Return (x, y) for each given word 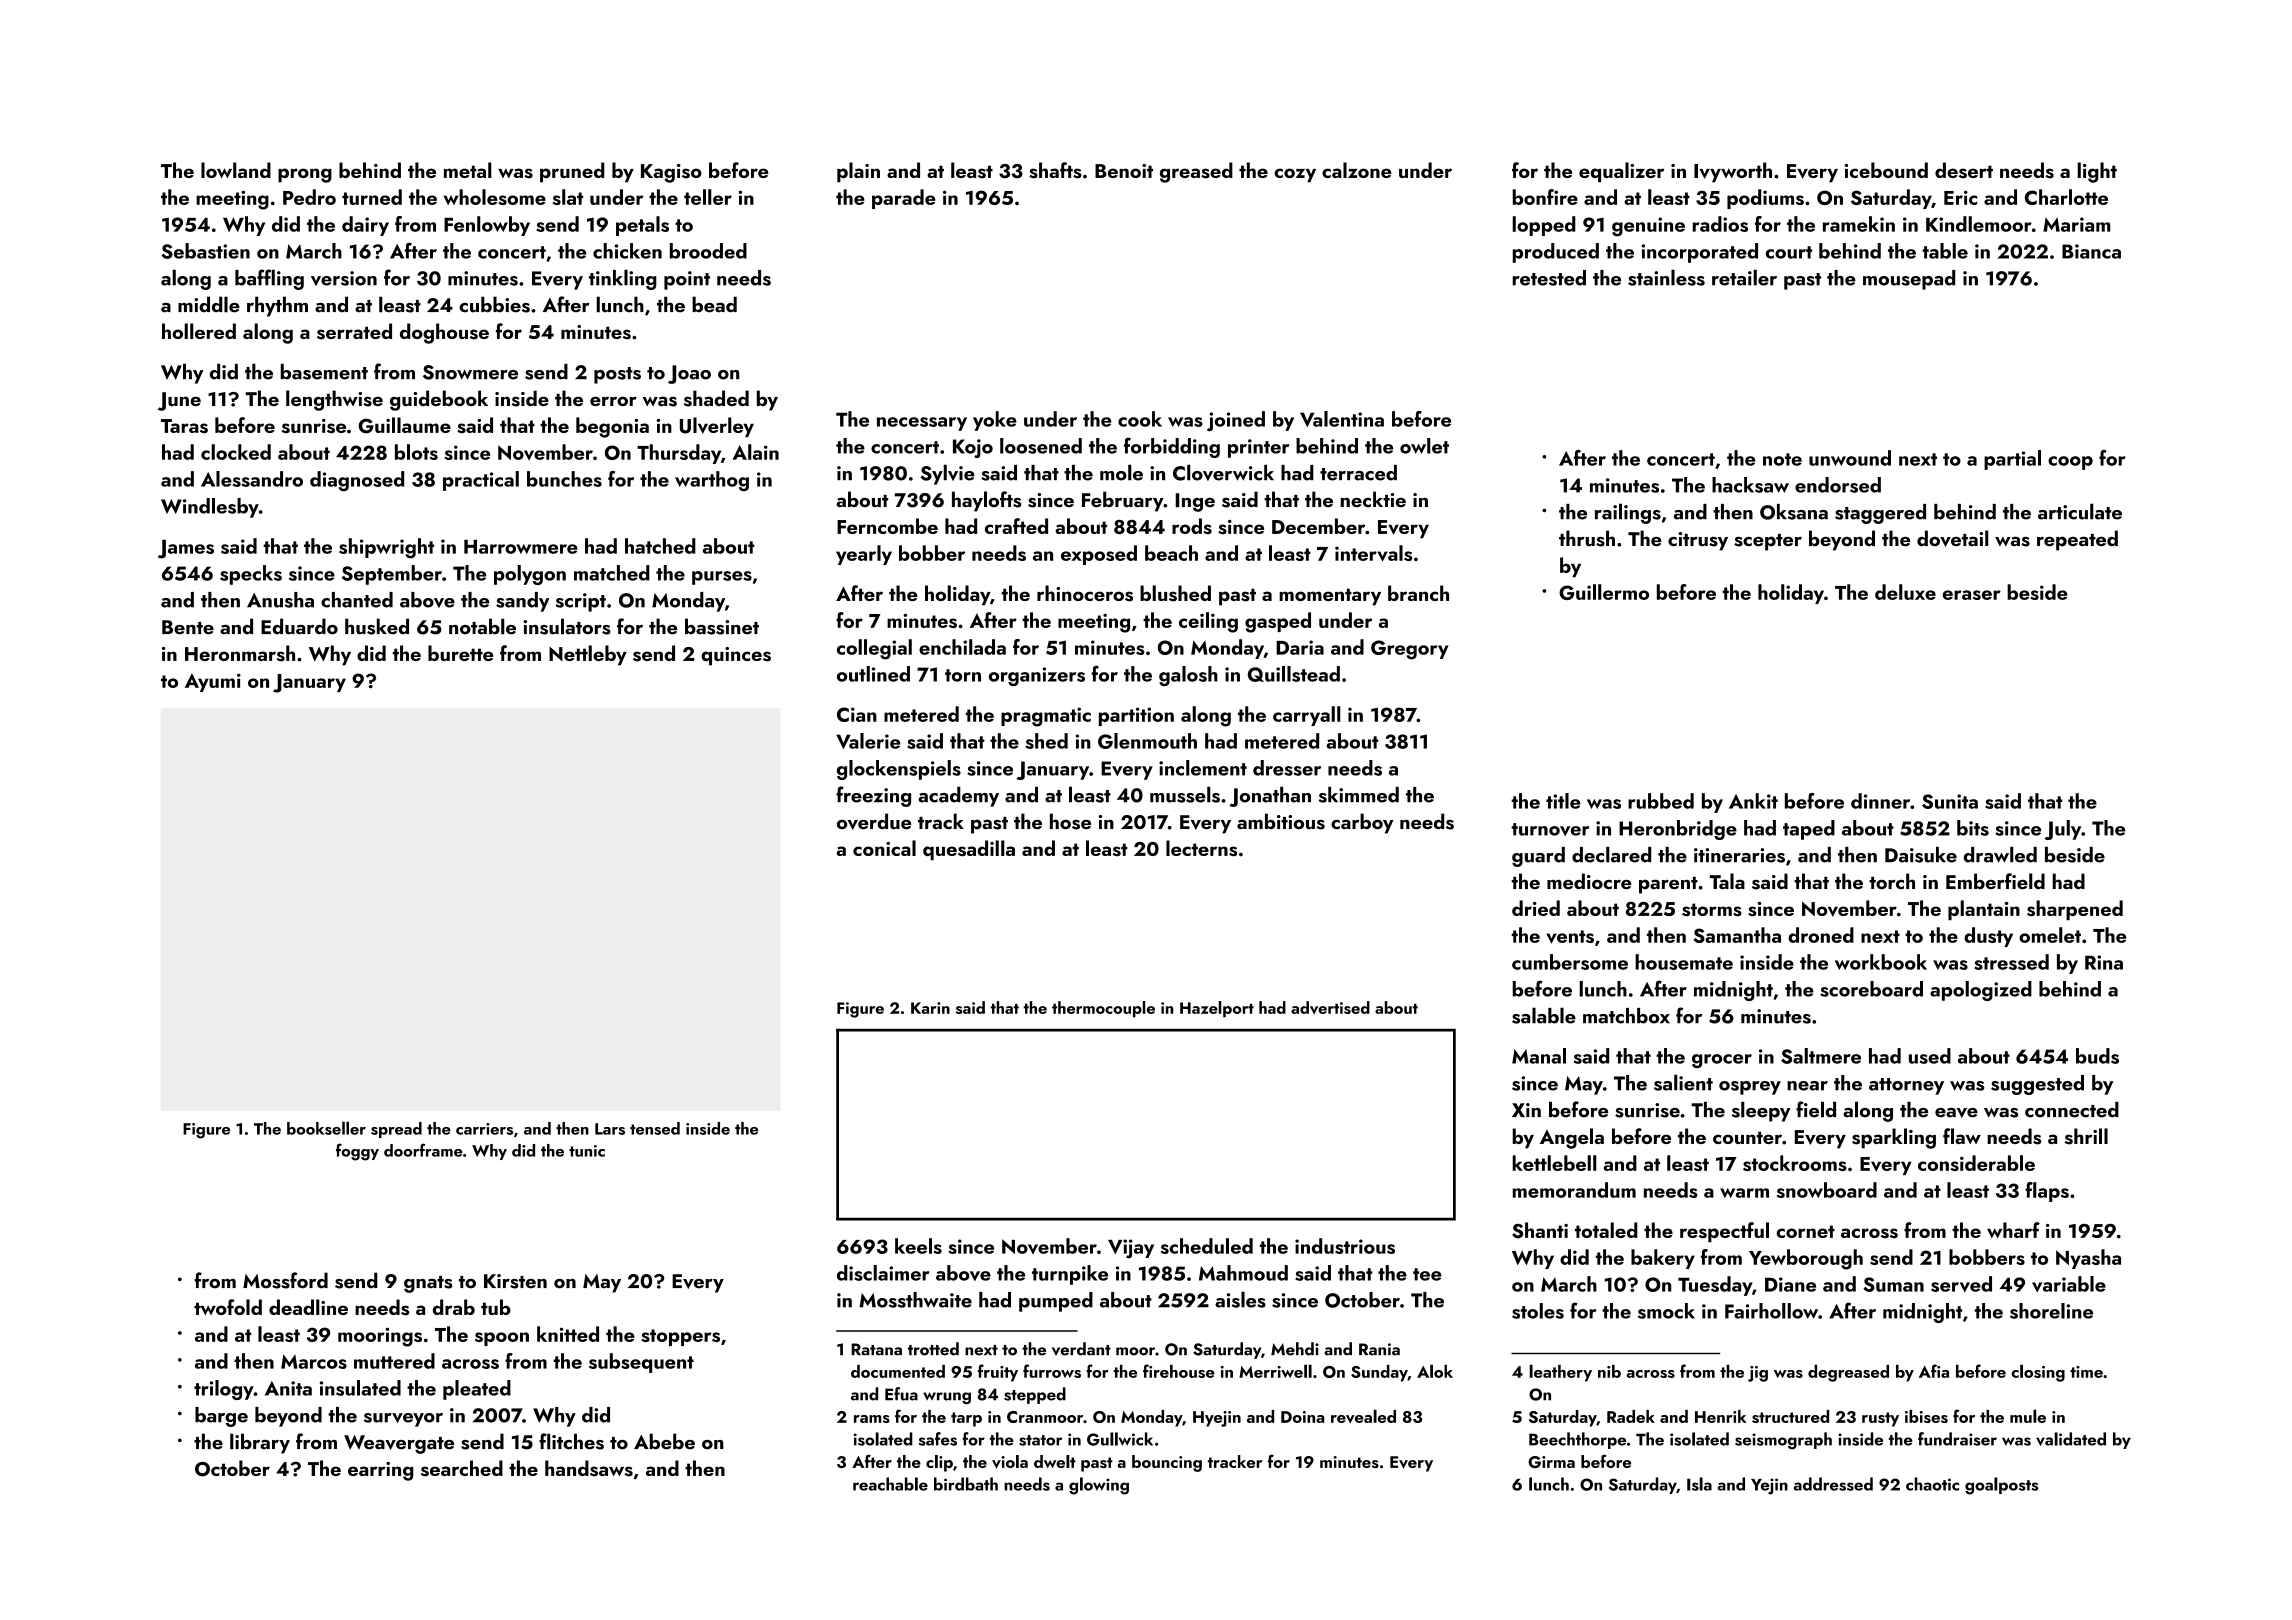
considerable (1976, 1163)
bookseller (326, 1128)
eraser (1972, 595)
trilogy (224, 1390)
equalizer (1621, 172)
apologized (1981, 991)
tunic (587, 1151)
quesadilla (969, 850)
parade (904, 199)
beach (1171, 553)
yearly (864, 555)
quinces (736, 656)
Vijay (1131, 1249)
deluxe (1905, 592)
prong (305, 175)
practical (481, 481)
